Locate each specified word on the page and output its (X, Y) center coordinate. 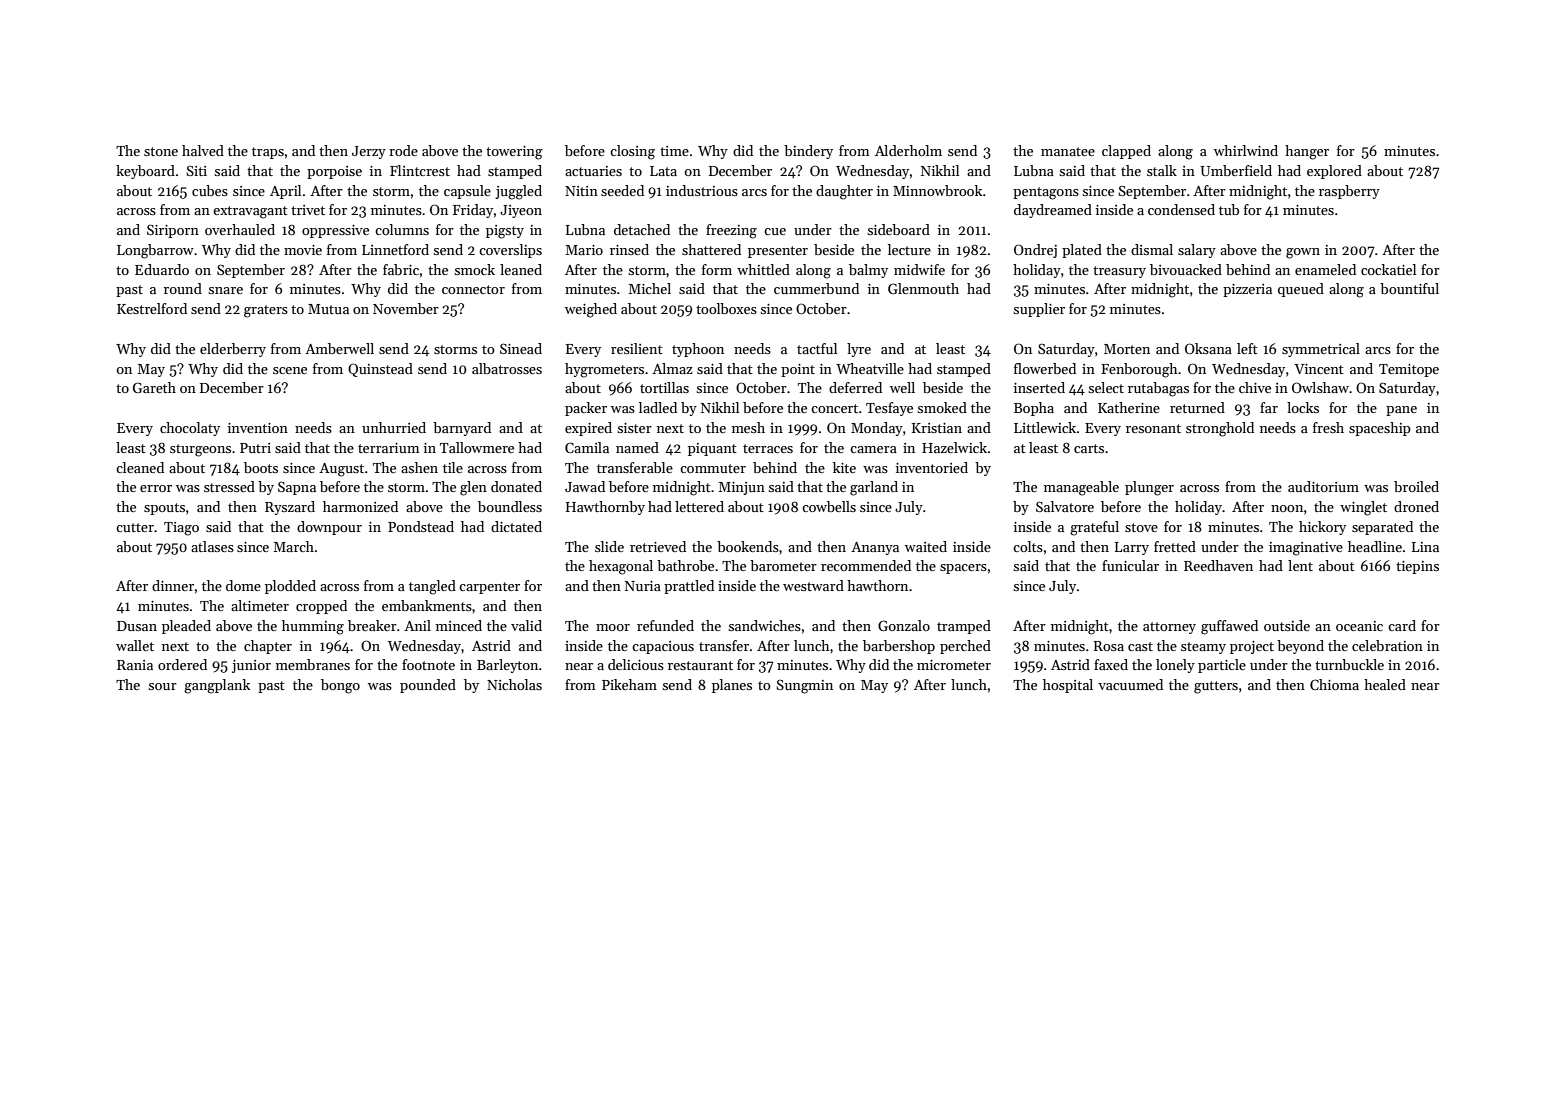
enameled (1325, 269)
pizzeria (1247, 290)
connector (473, 289)
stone (161, 151)
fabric (401, 269)
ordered (182, 664)
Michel (649, 288)
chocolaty (190, 429)
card (1402, 625)
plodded (290, 587)
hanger (1307, 152)
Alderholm (908, 150)
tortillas (664, 387)
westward (813, 585)
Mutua (328, 309)
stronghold (1220, 429)
